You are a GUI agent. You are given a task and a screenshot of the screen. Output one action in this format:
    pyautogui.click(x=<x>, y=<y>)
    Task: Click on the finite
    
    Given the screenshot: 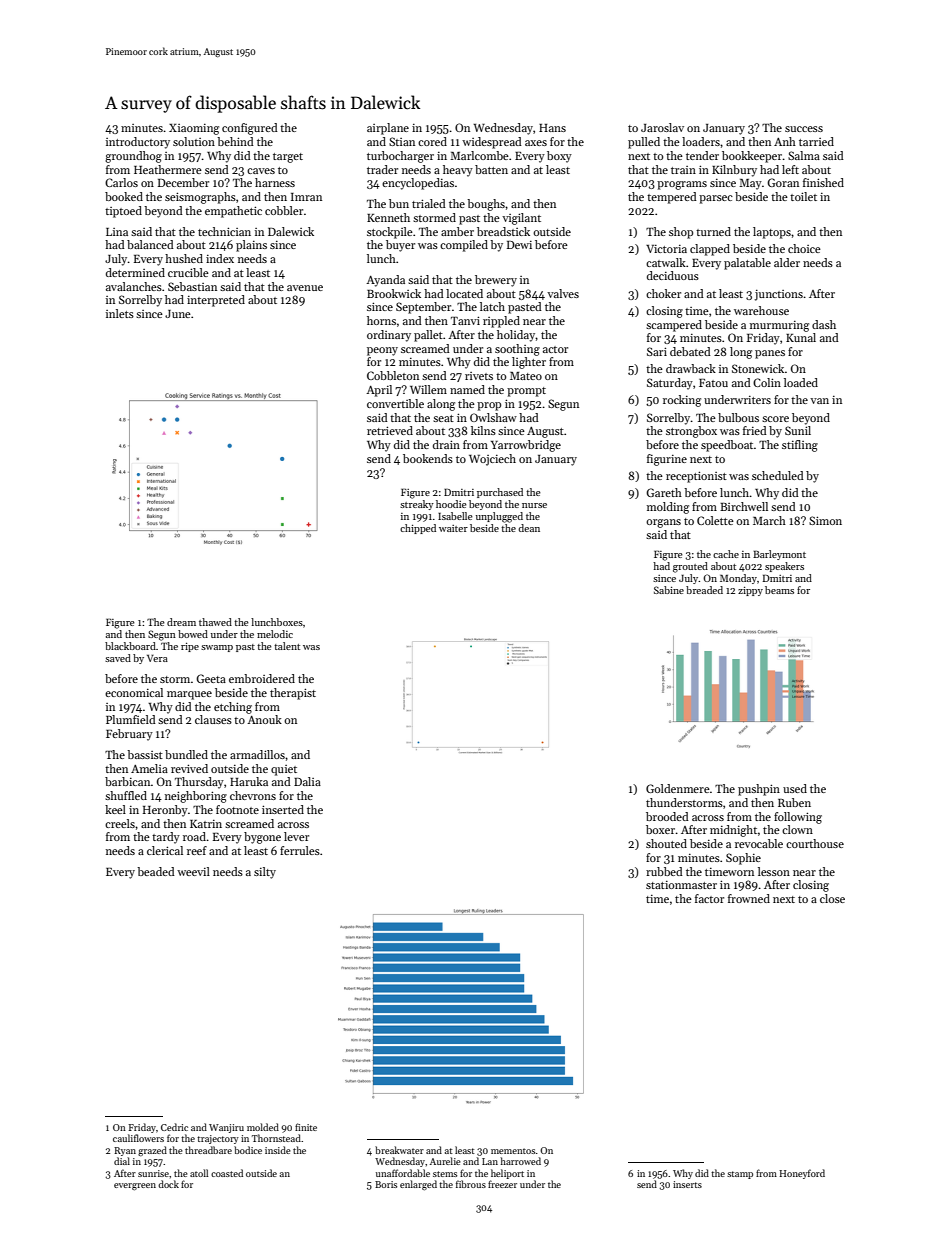 What is the action you would take?
    pyautogui.click(x=306, y=1127)
